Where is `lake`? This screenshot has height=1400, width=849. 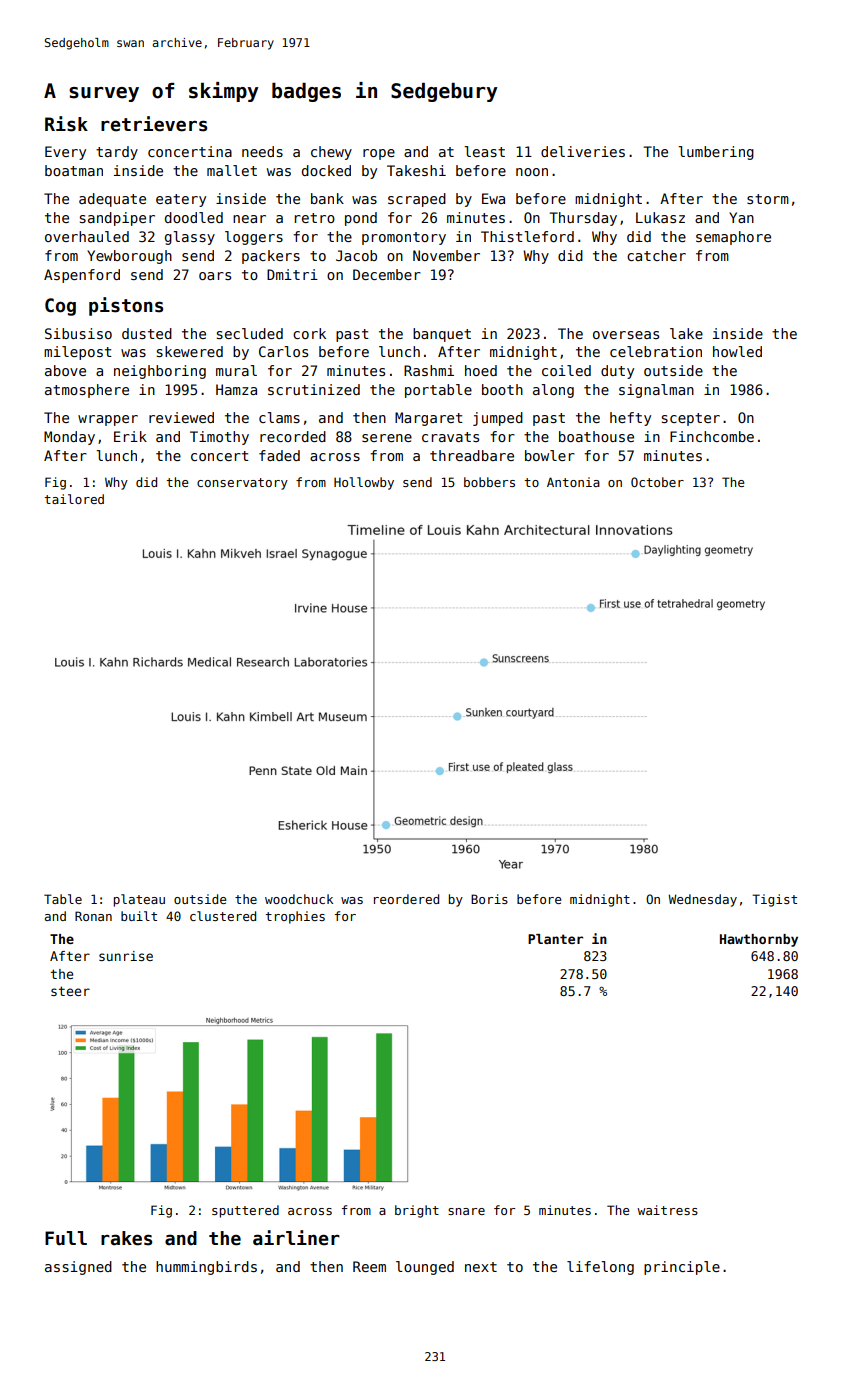
lake is located at coordinates (686, 333).
